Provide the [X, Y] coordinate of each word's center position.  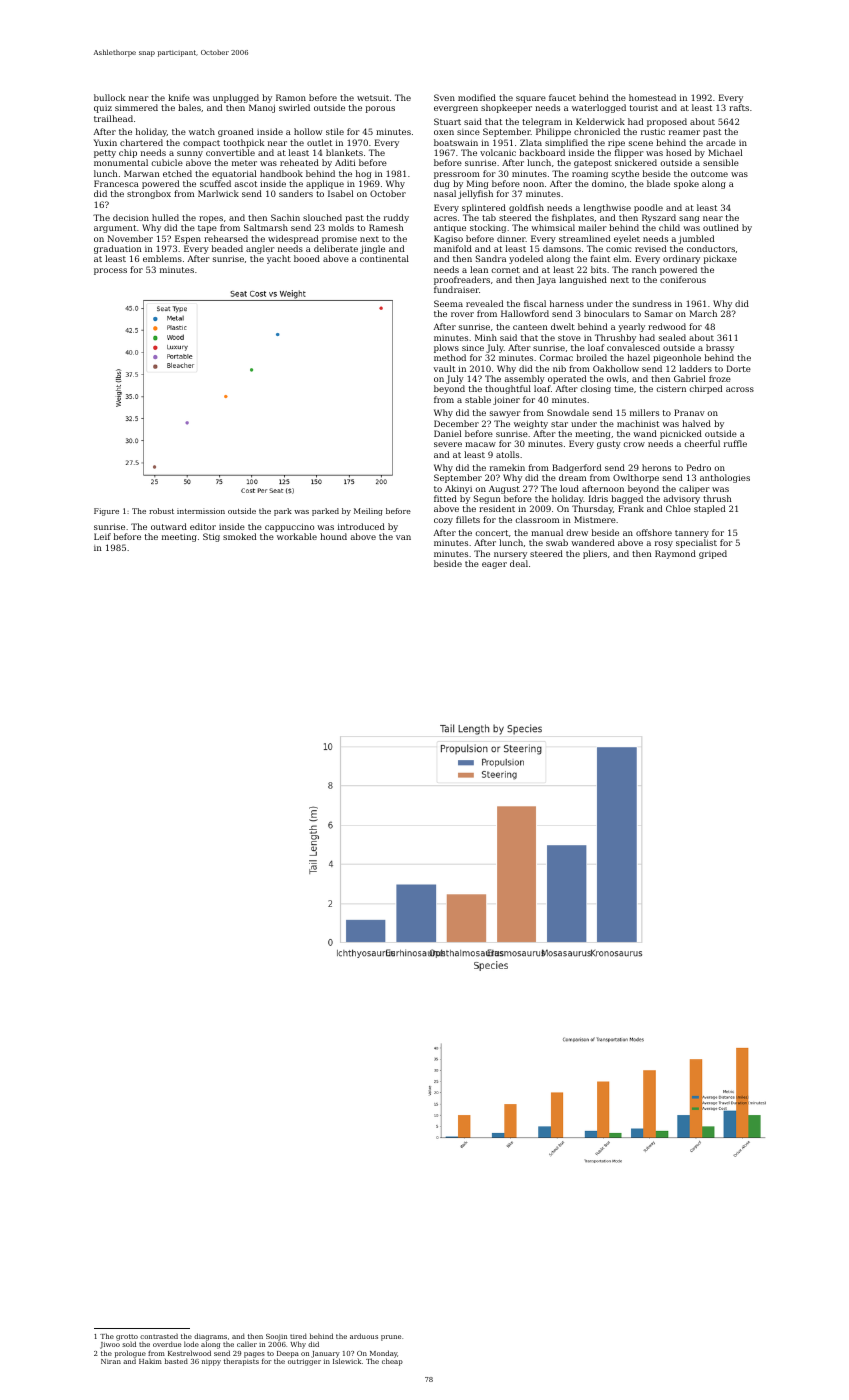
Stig [211, 537]
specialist [696, 543]
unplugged [236, 98]
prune [391, 1338]
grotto [127, 1338]
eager [494, 565]
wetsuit [373, 98]
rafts [739, 107]
